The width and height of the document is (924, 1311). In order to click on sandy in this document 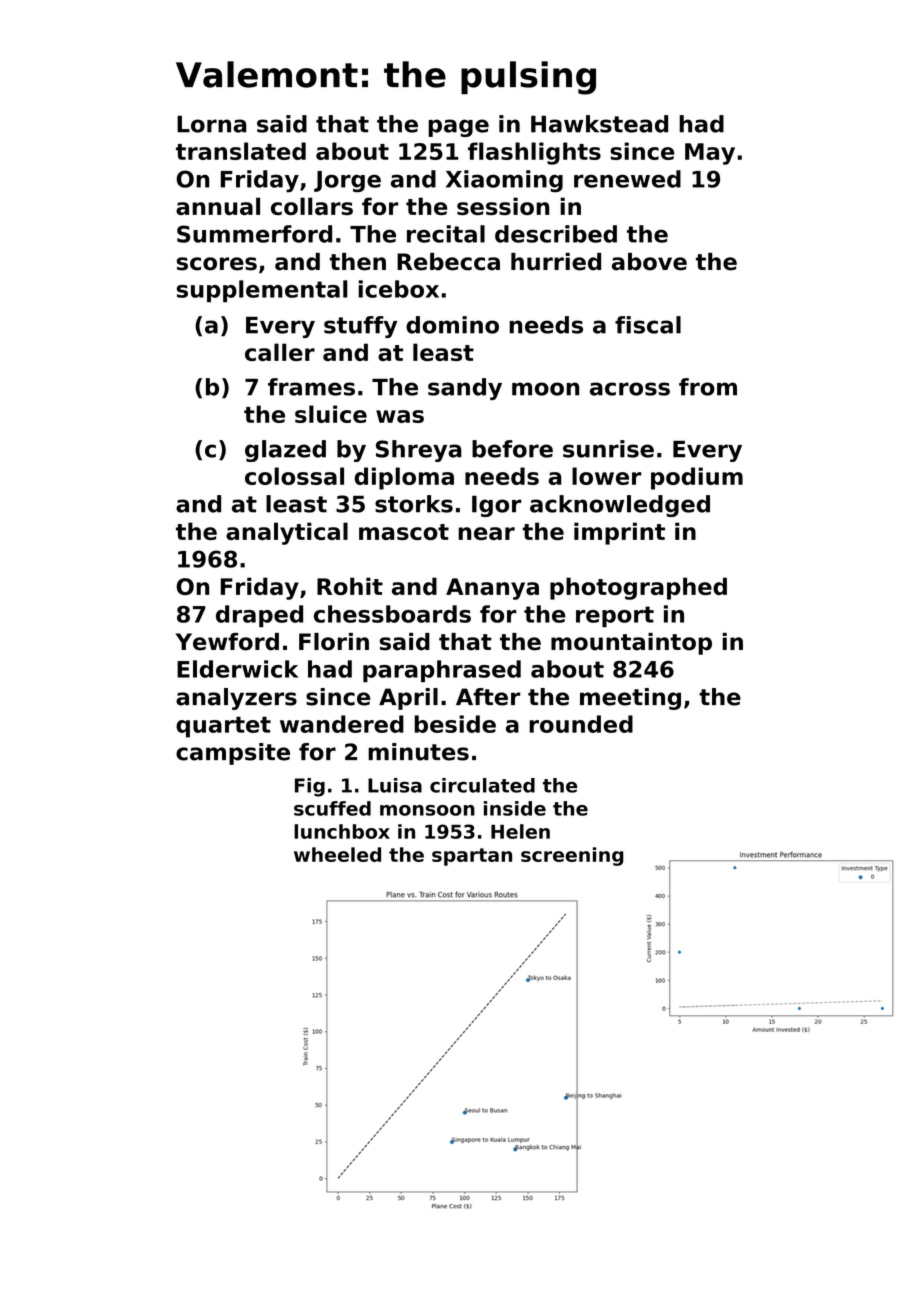, I will do `click(465, 389)`.
